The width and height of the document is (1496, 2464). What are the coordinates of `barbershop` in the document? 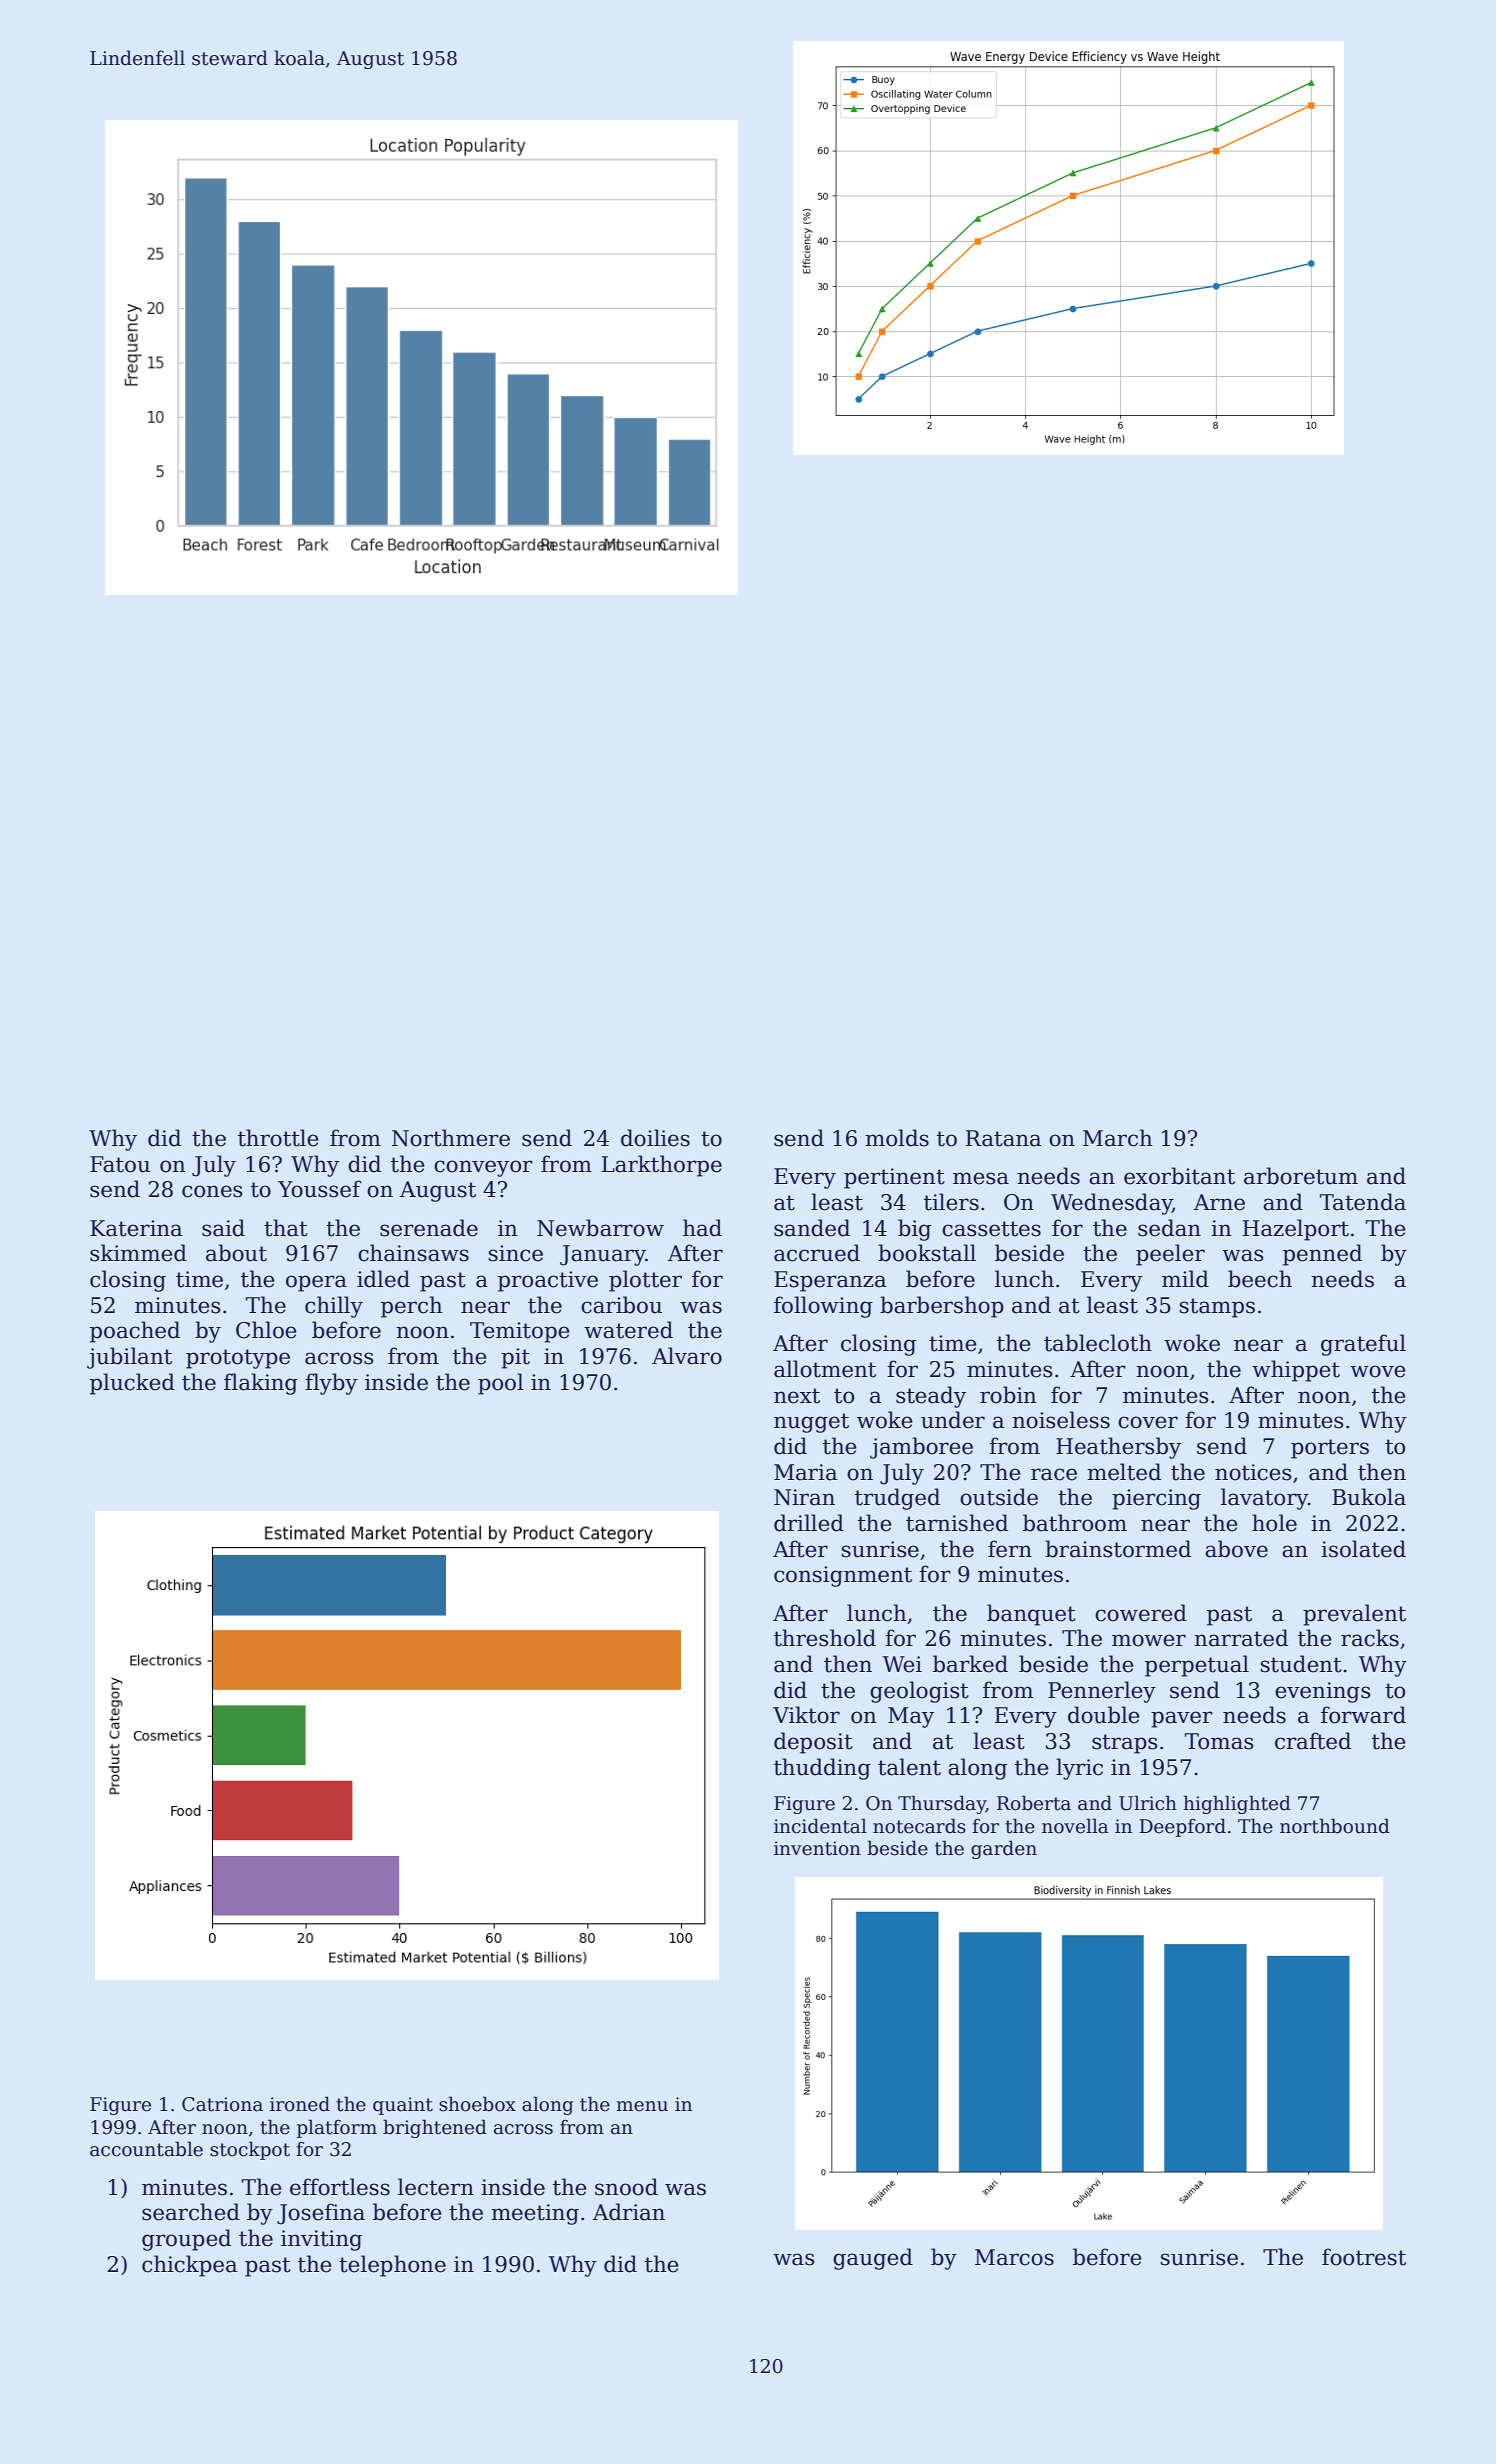 It's located at (942, 1307).
